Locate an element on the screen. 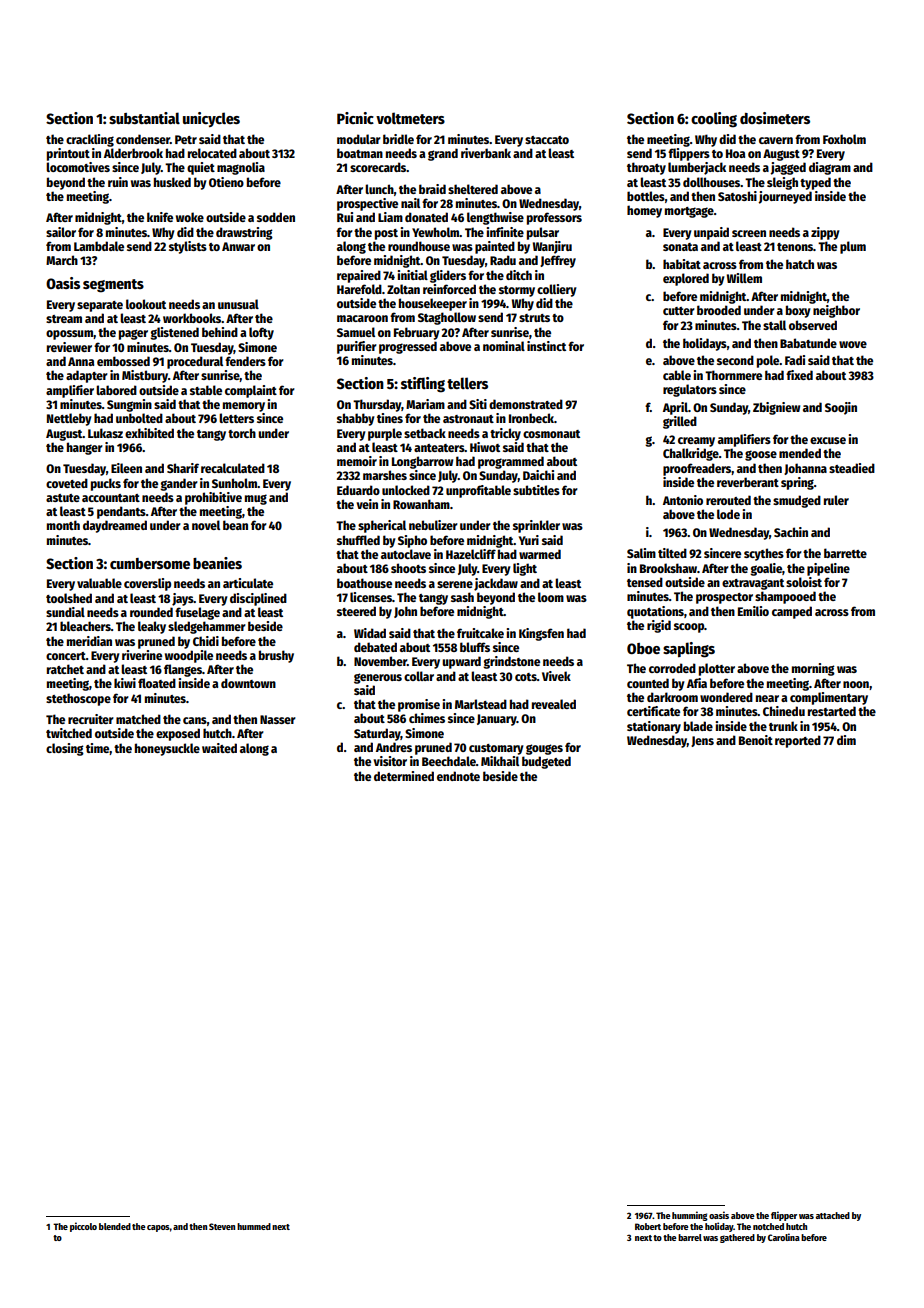  humming is located at coordinates (690, 1216).
